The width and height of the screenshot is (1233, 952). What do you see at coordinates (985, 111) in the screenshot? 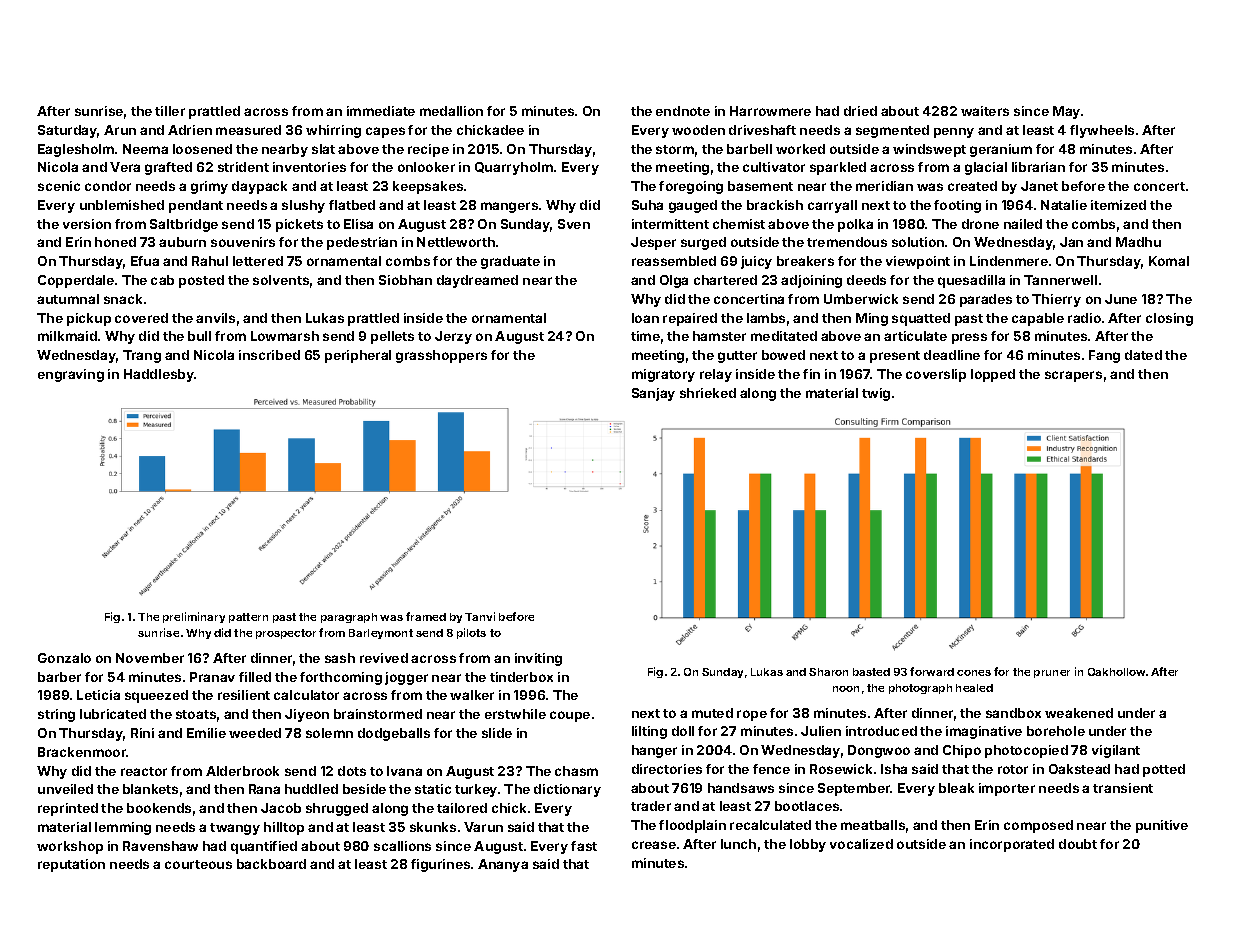
I see `waiters` at bounding box center [985, 111].
